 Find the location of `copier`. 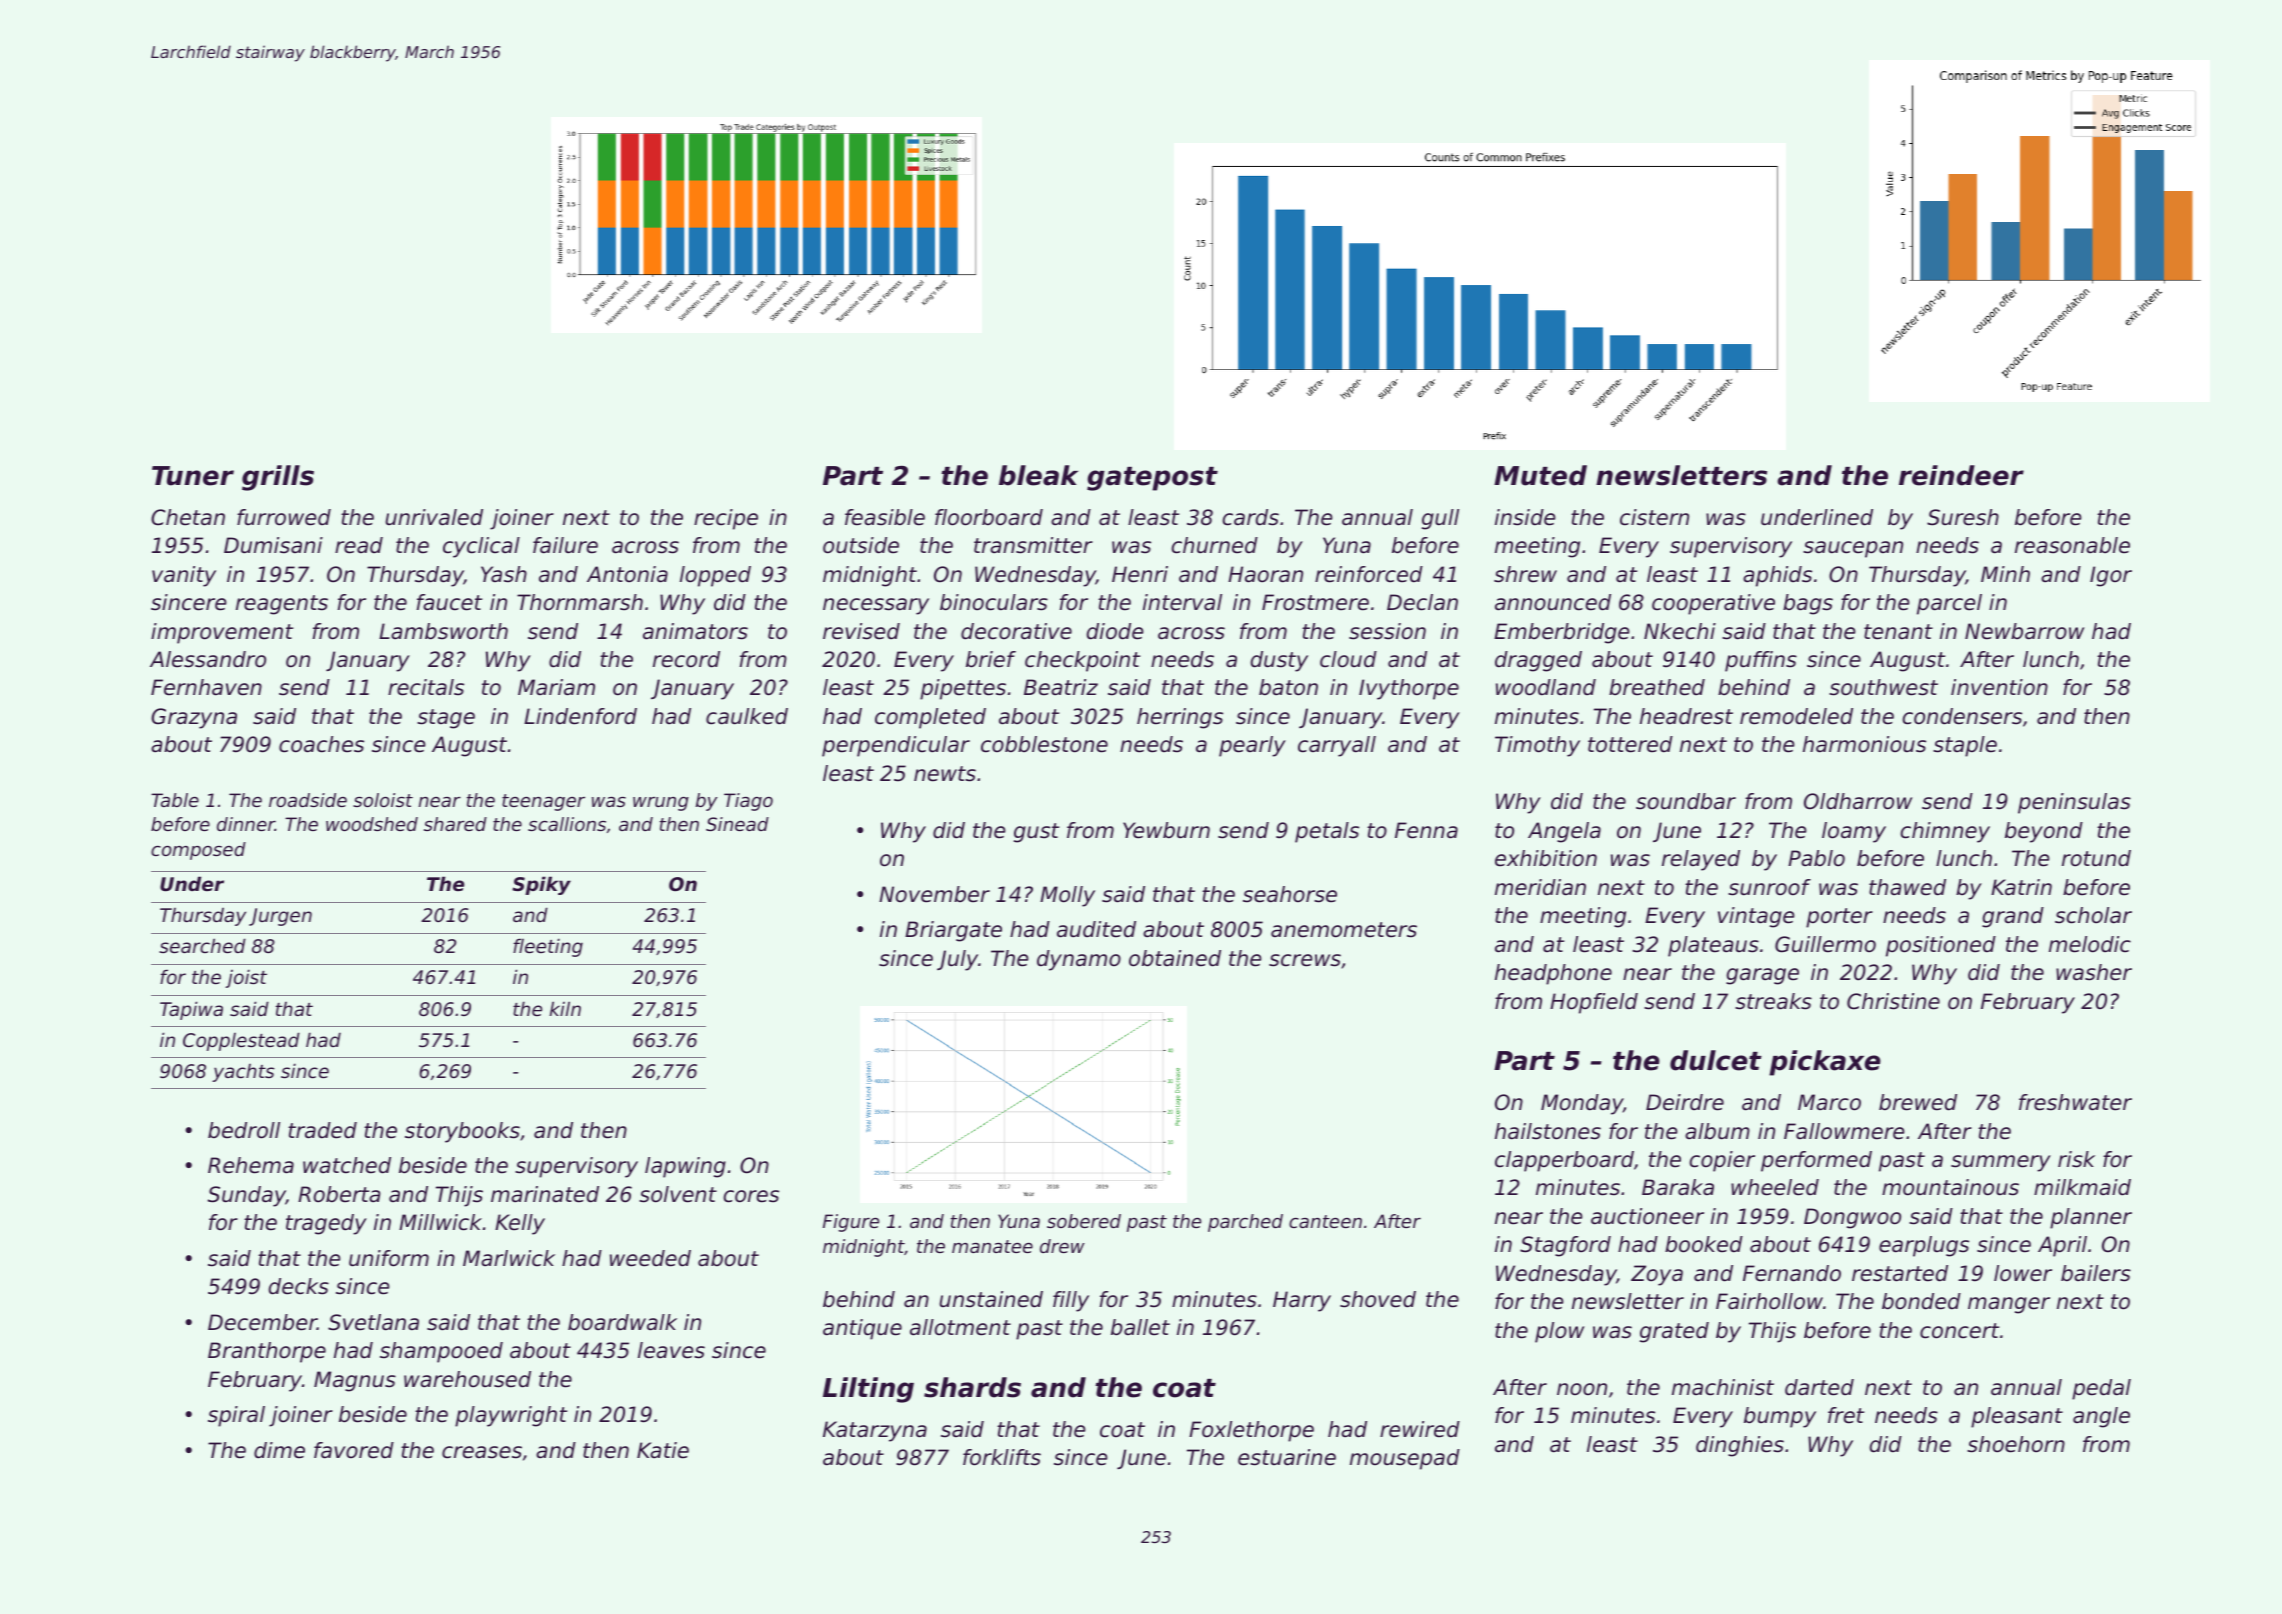

copier is located at coordinates (1722, 1161).
